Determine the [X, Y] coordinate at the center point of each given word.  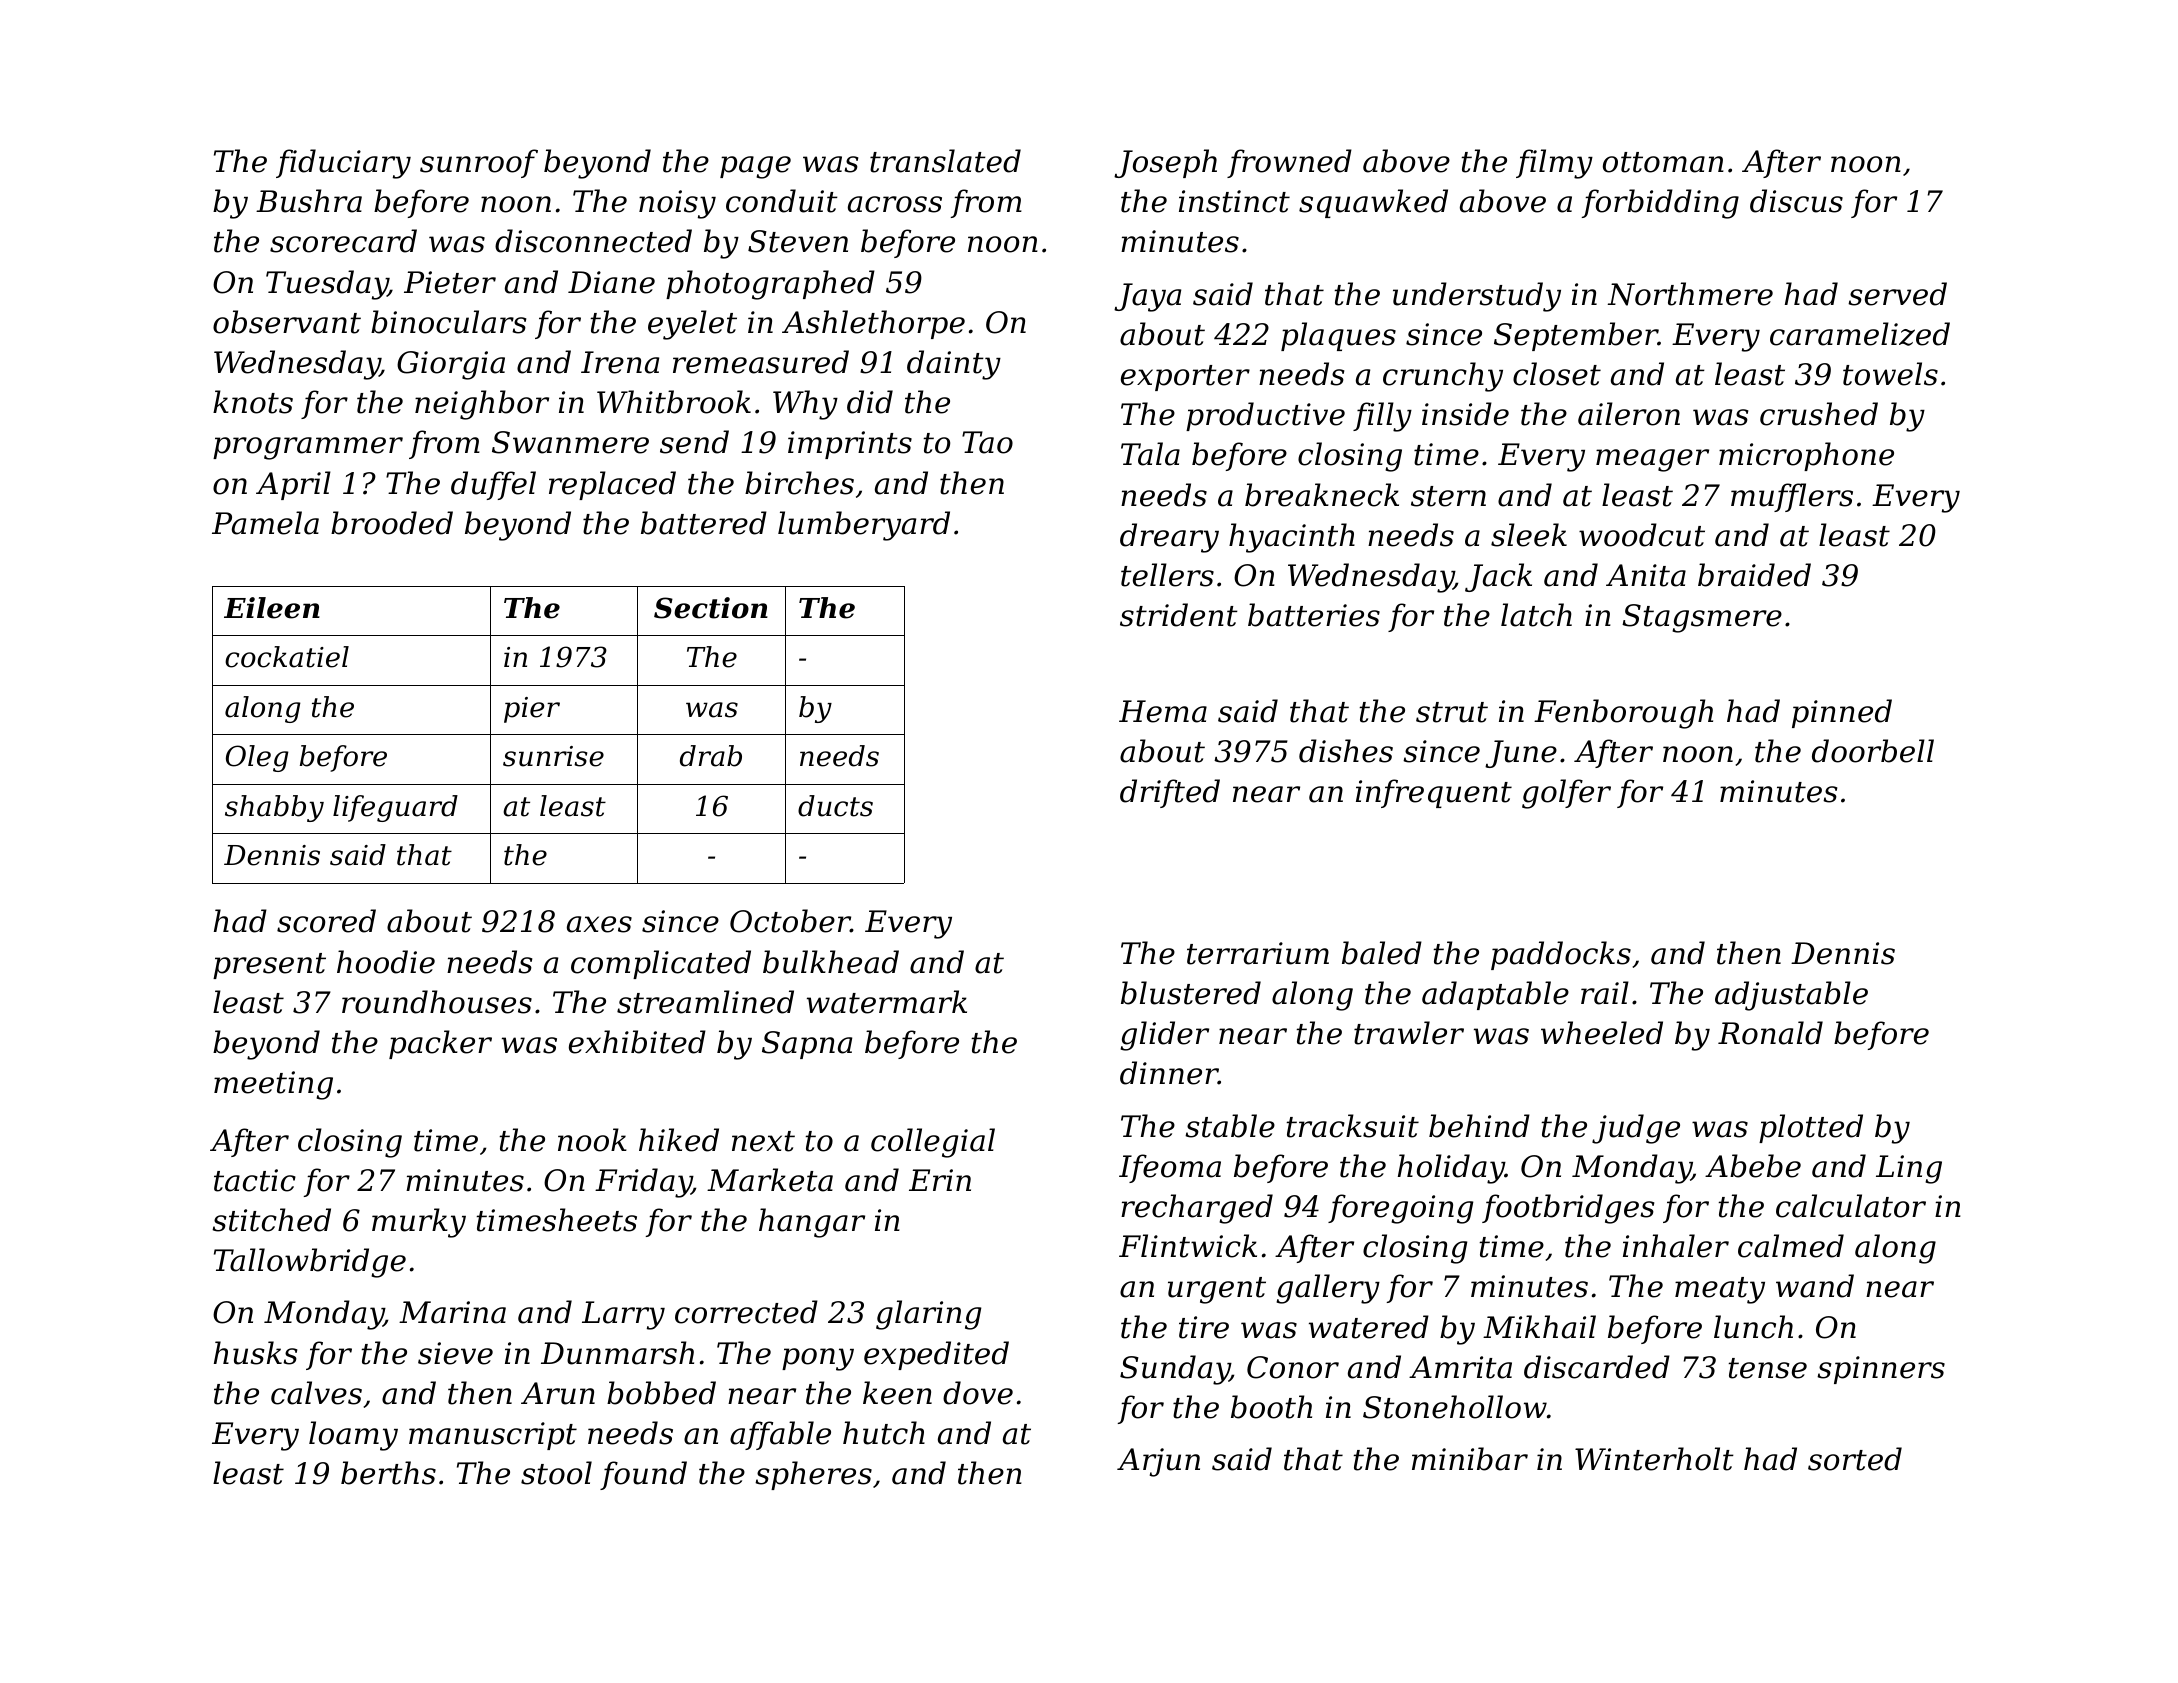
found [643, 1475]
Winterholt [1654, 1459]
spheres [813, 1475]
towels [1890, 374]
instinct [1234, 201]
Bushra [309, 201]
